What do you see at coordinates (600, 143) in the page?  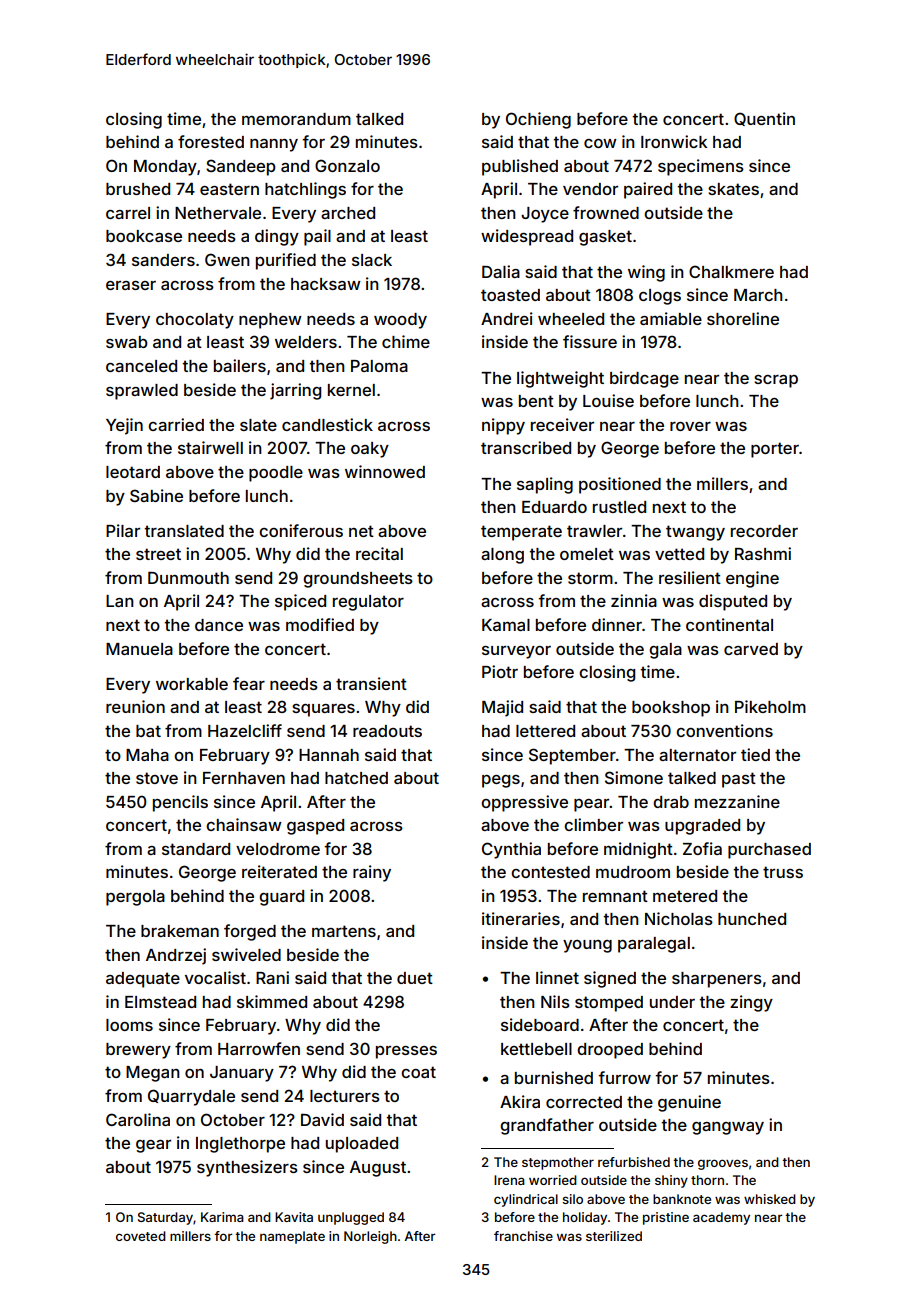 I see `cow` at bounding box center [600, 143].
